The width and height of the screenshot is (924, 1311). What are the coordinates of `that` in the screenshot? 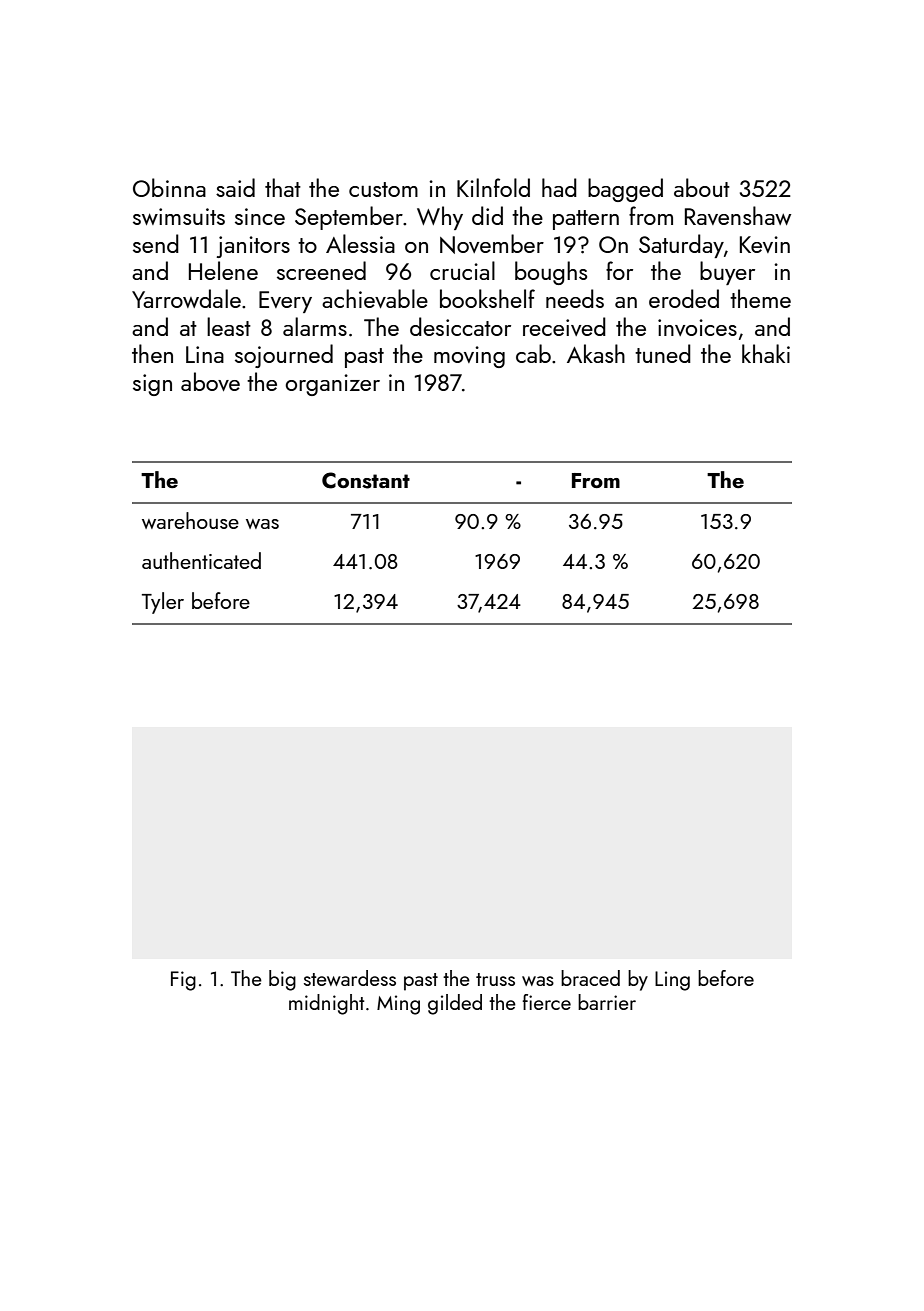 It's located at (283, 187).
